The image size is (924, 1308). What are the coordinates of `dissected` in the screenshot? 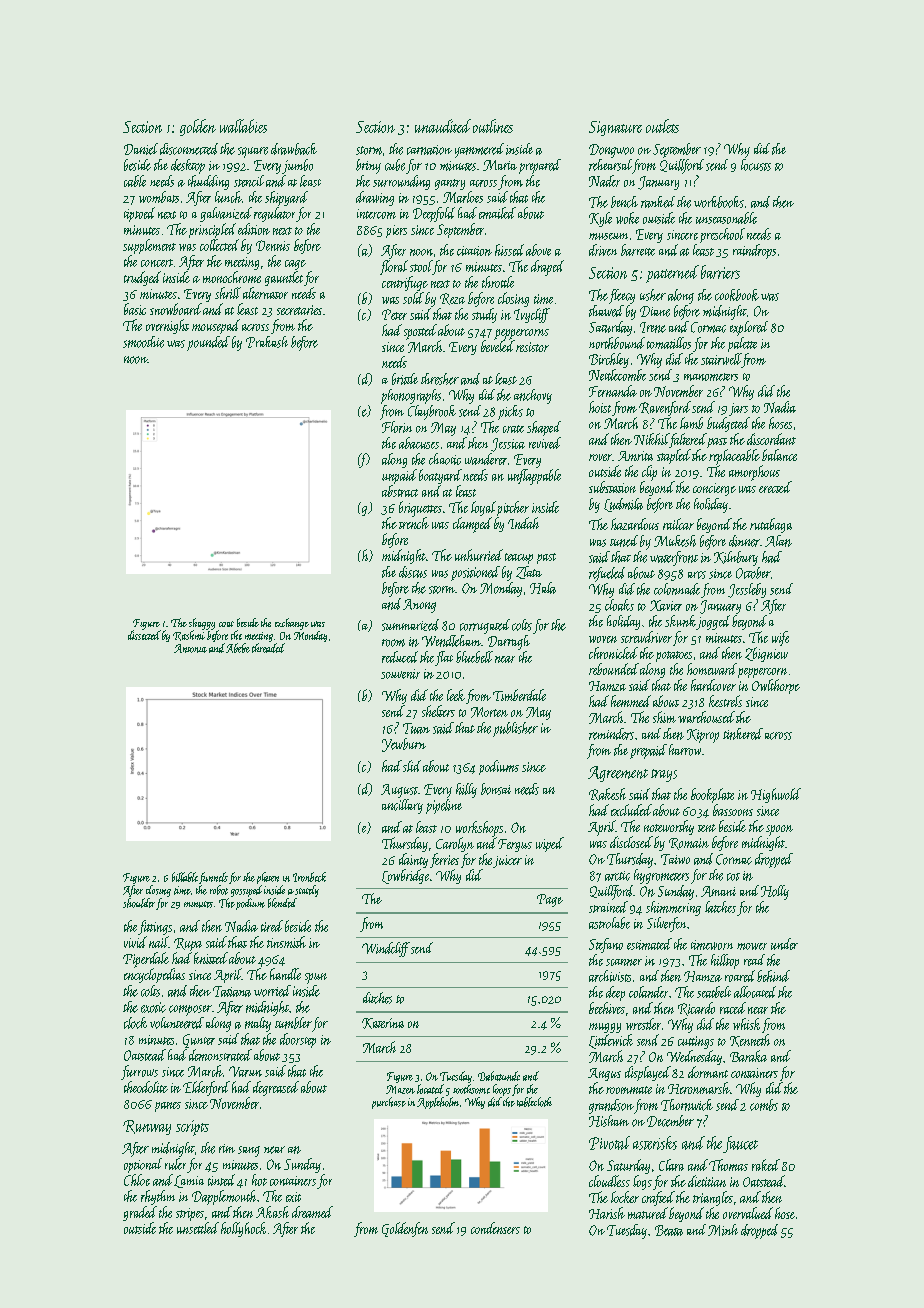 It's located at (144, 635).
